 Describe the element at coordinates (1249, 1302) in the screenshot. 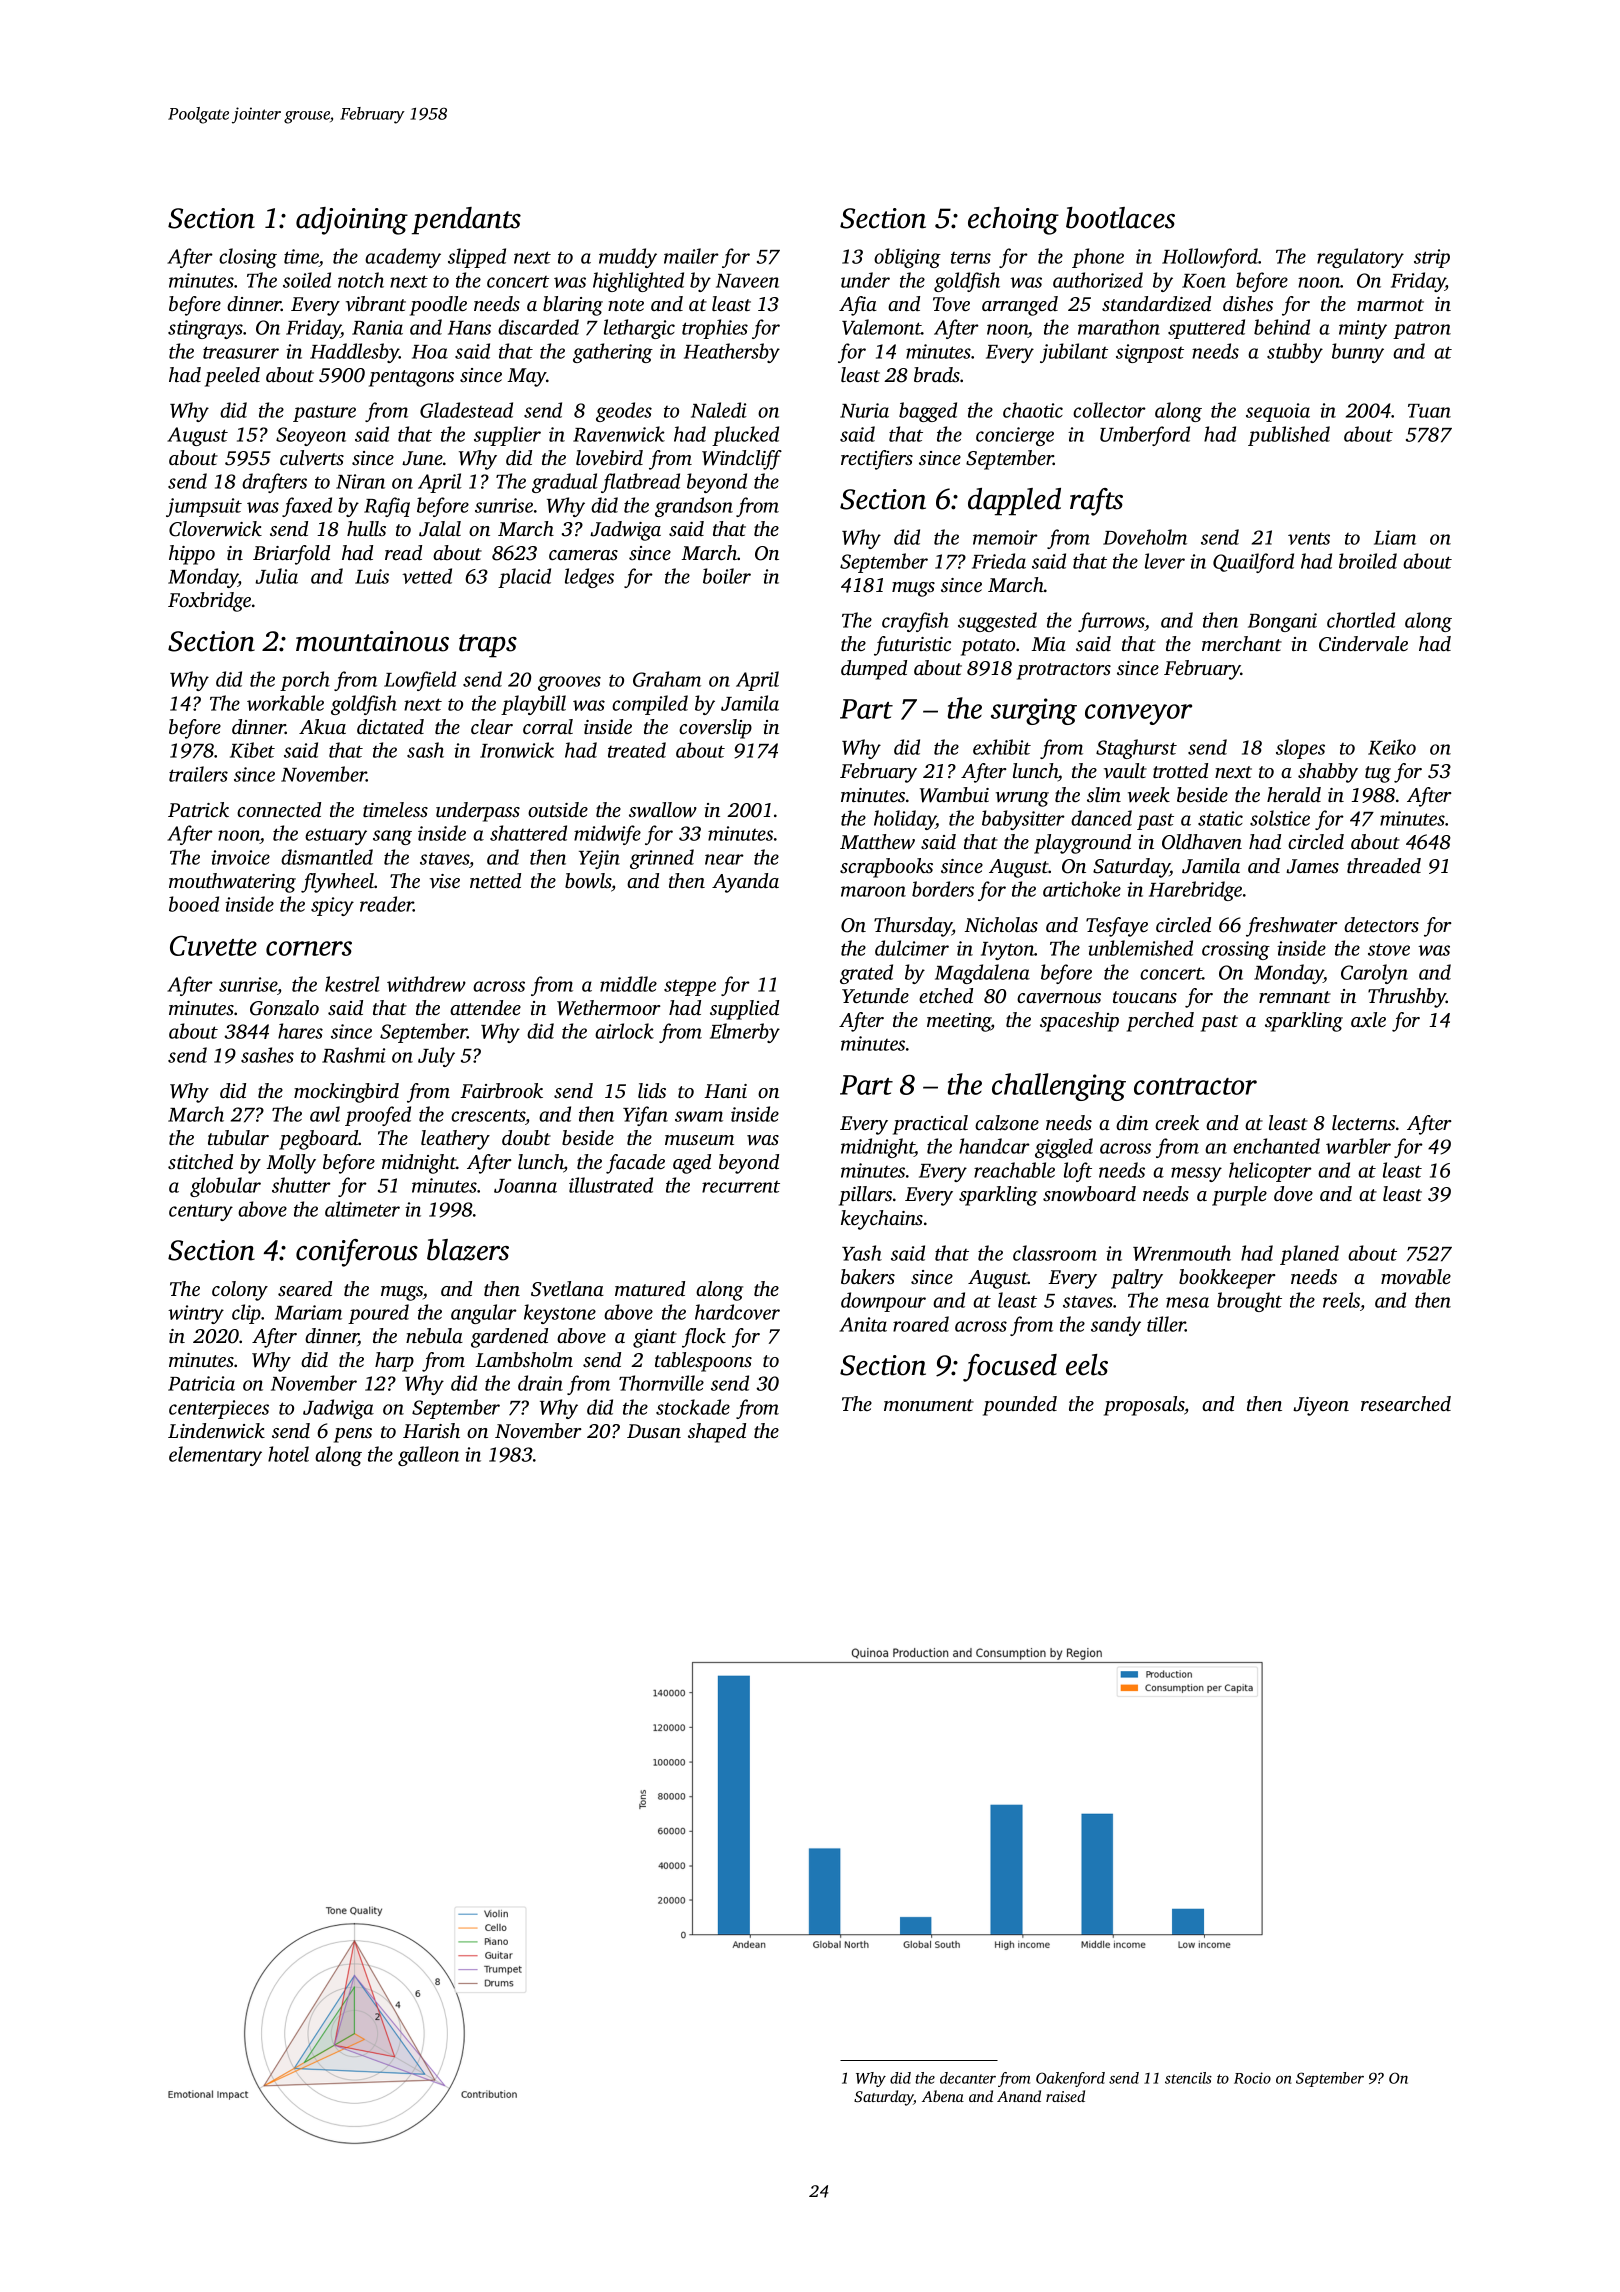

I see `brought` at that location.
